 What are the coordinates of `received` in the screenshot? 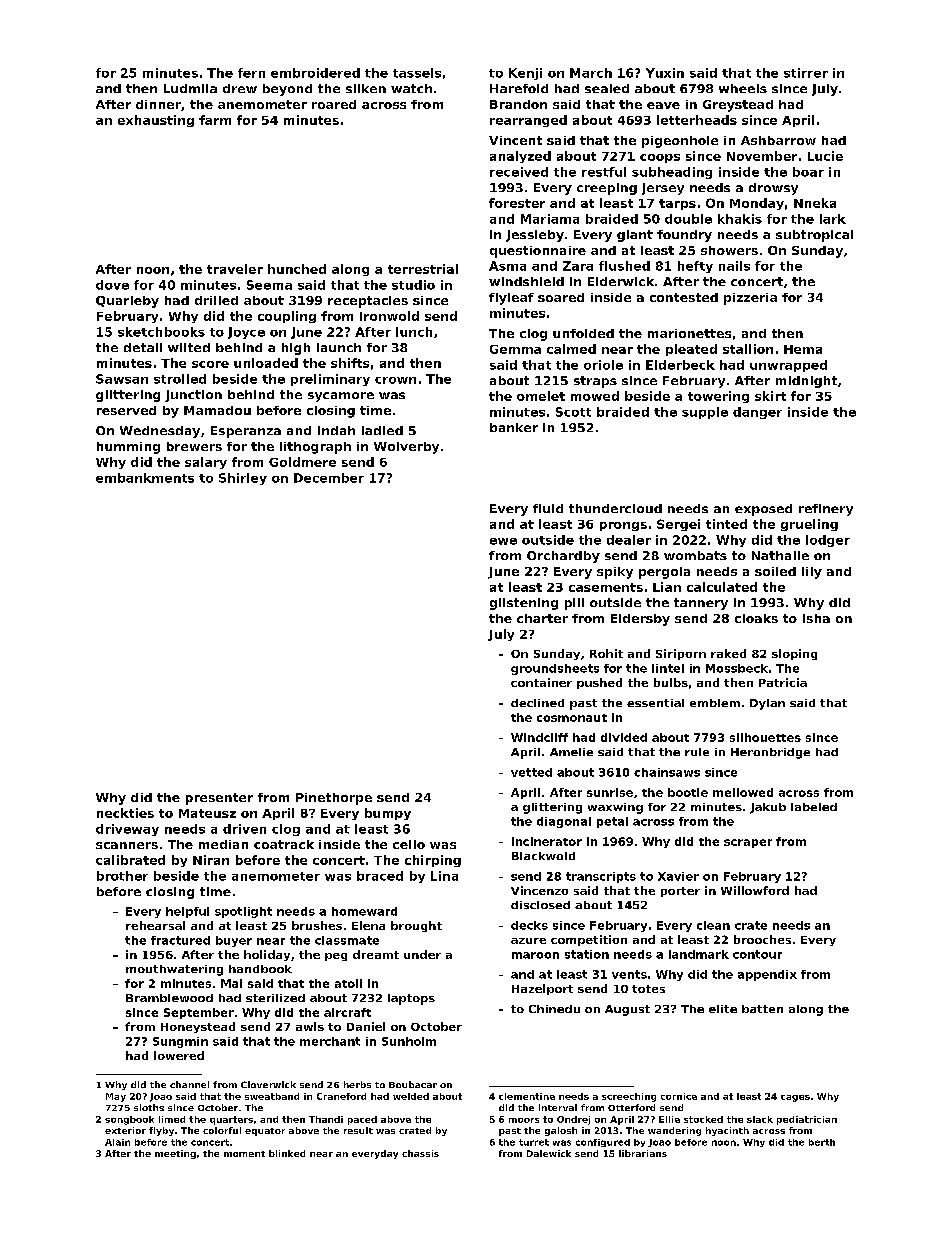 It's located at (519, 172).
